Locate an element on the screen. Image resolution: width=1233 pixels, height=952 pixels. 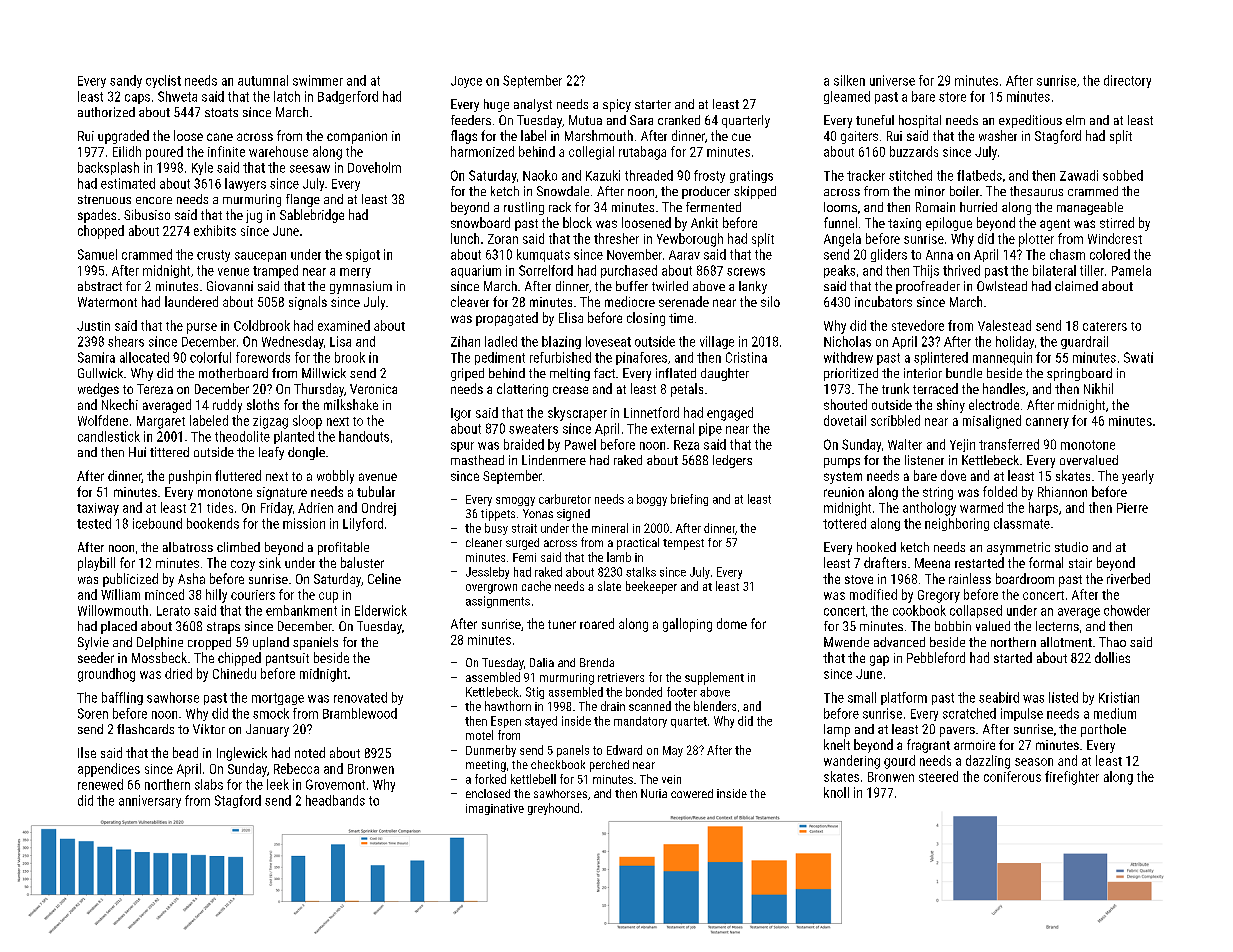
albatross is located at coordinates (188, 547).
